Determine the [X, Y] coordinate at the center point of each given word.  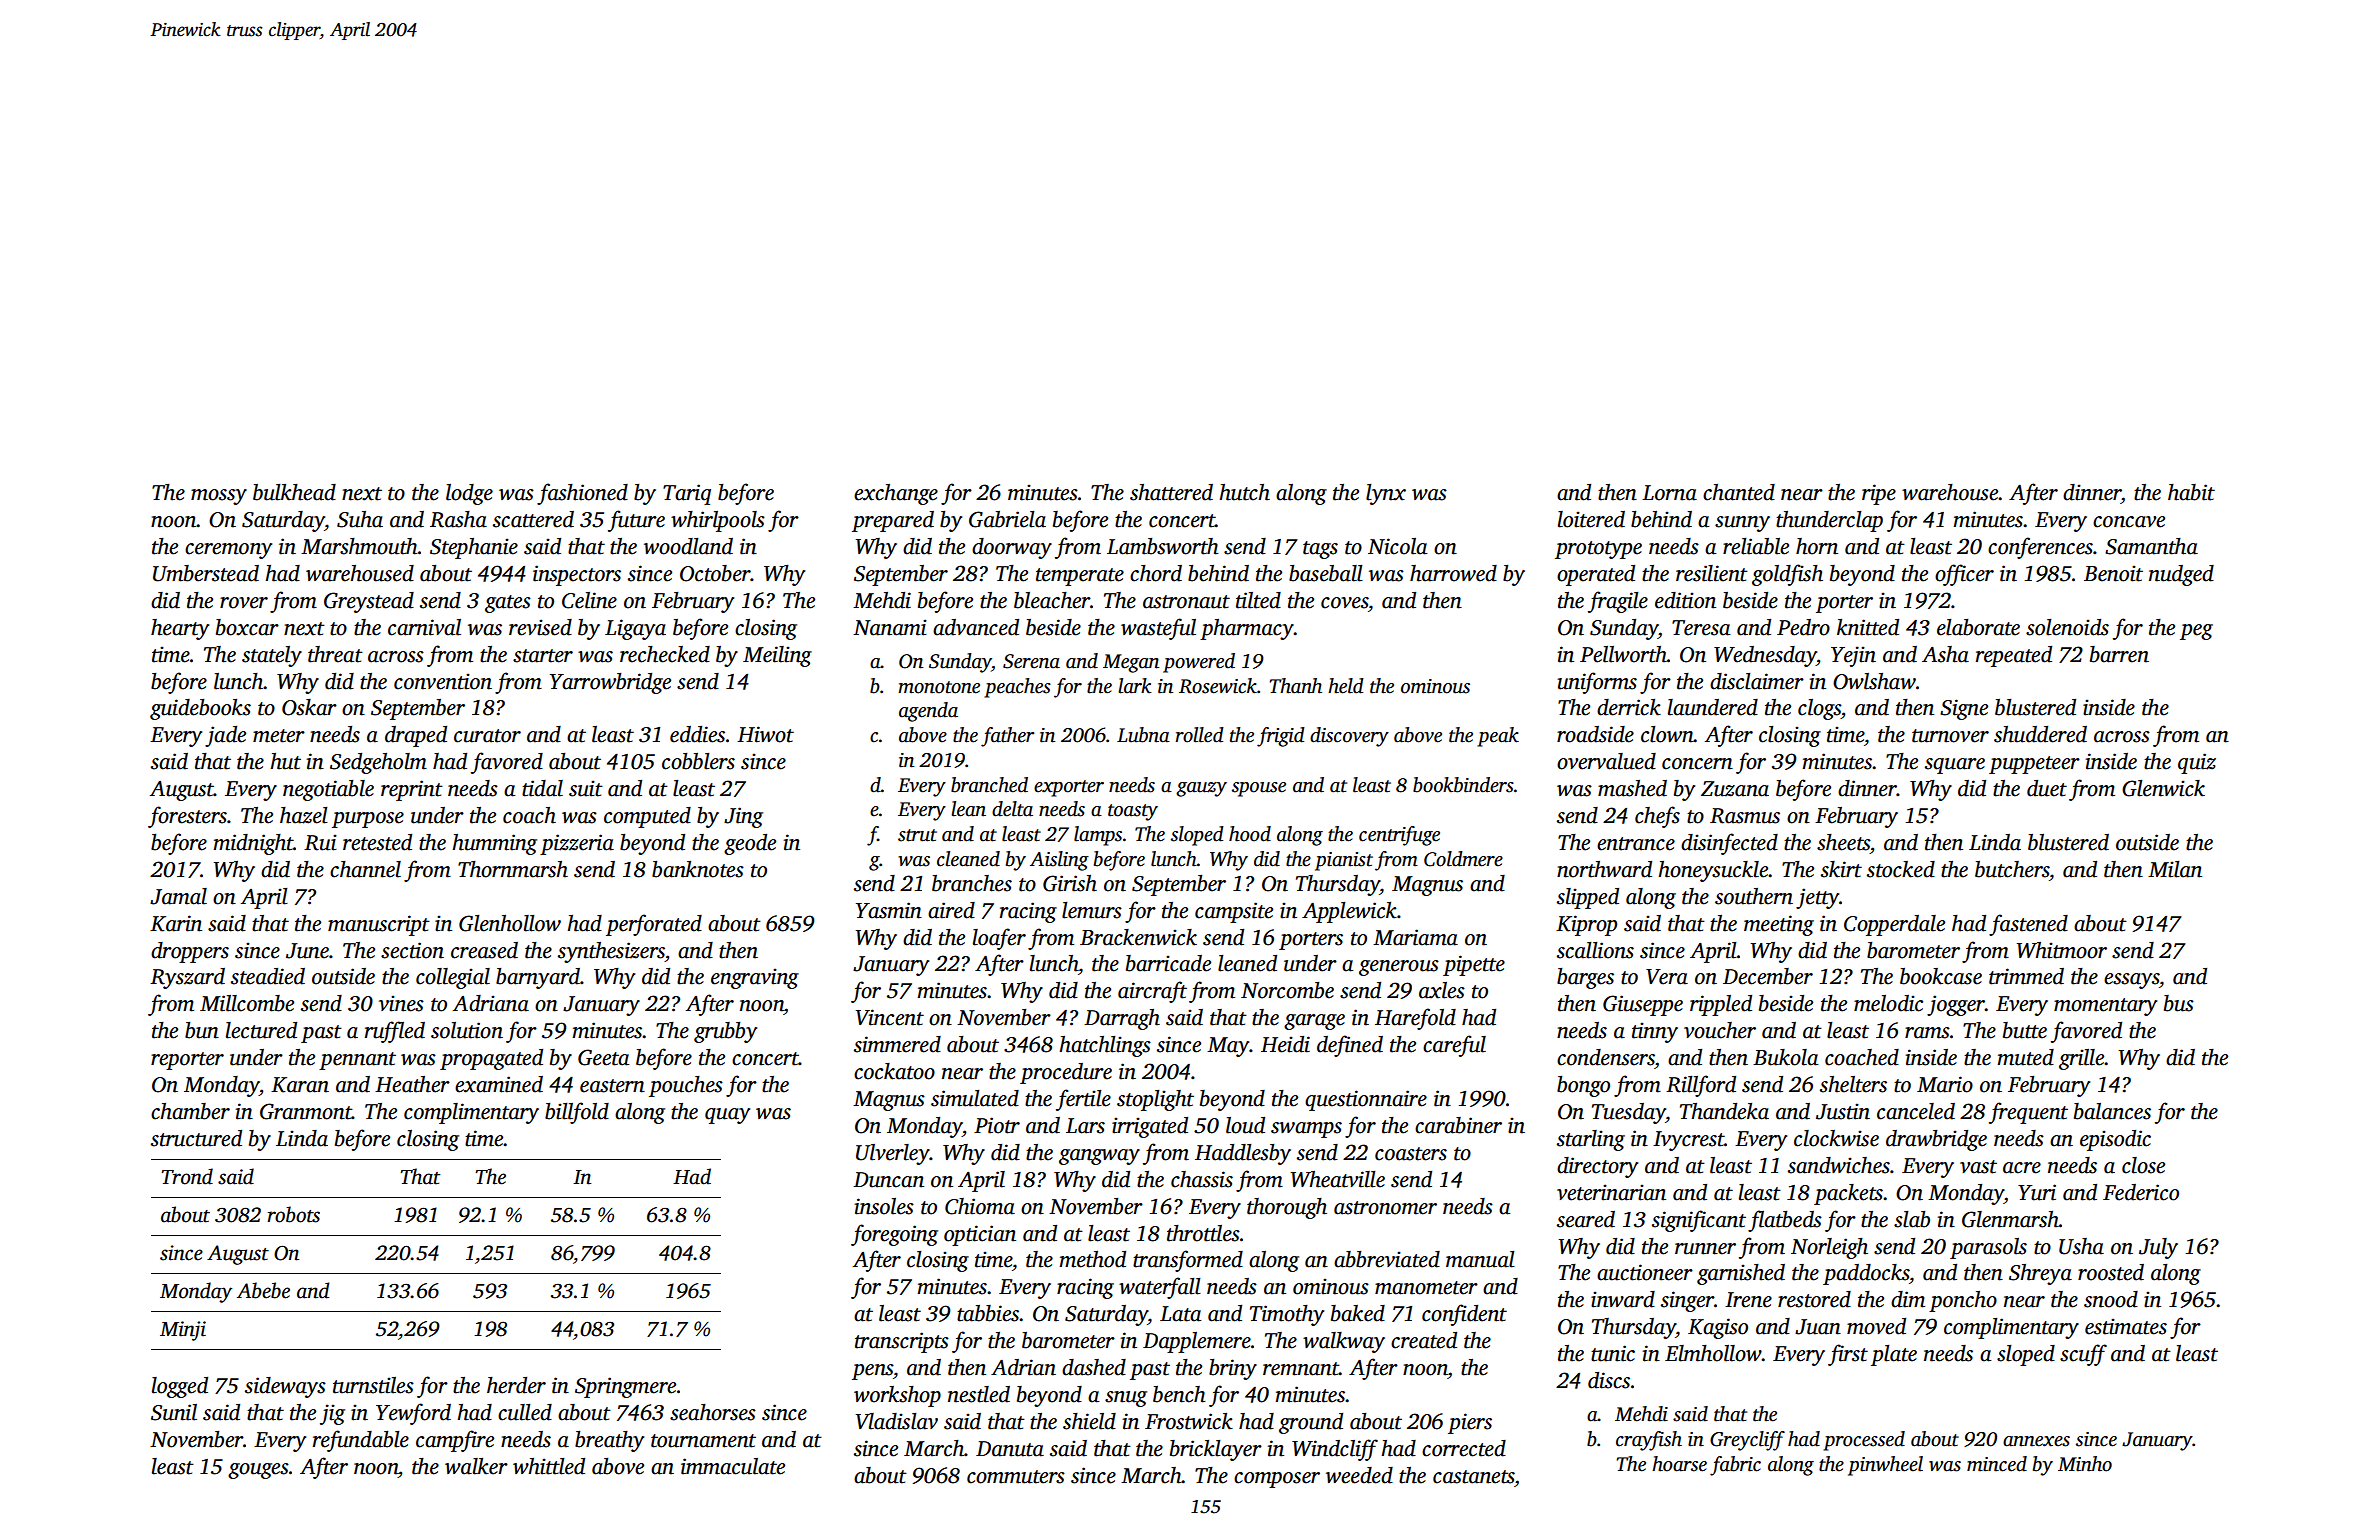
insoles [884, 1206]
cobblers [698, 761]
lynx [1386, 494]
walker [476, 1466]
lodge [469, 494]
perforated [654, 925]
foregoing [894, 1235]
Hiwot [765, 734]
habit [2191, 492]
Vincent [889, 1017]
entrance [1636, 844]
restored [1814, 1299]
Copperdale [1894, 925]
